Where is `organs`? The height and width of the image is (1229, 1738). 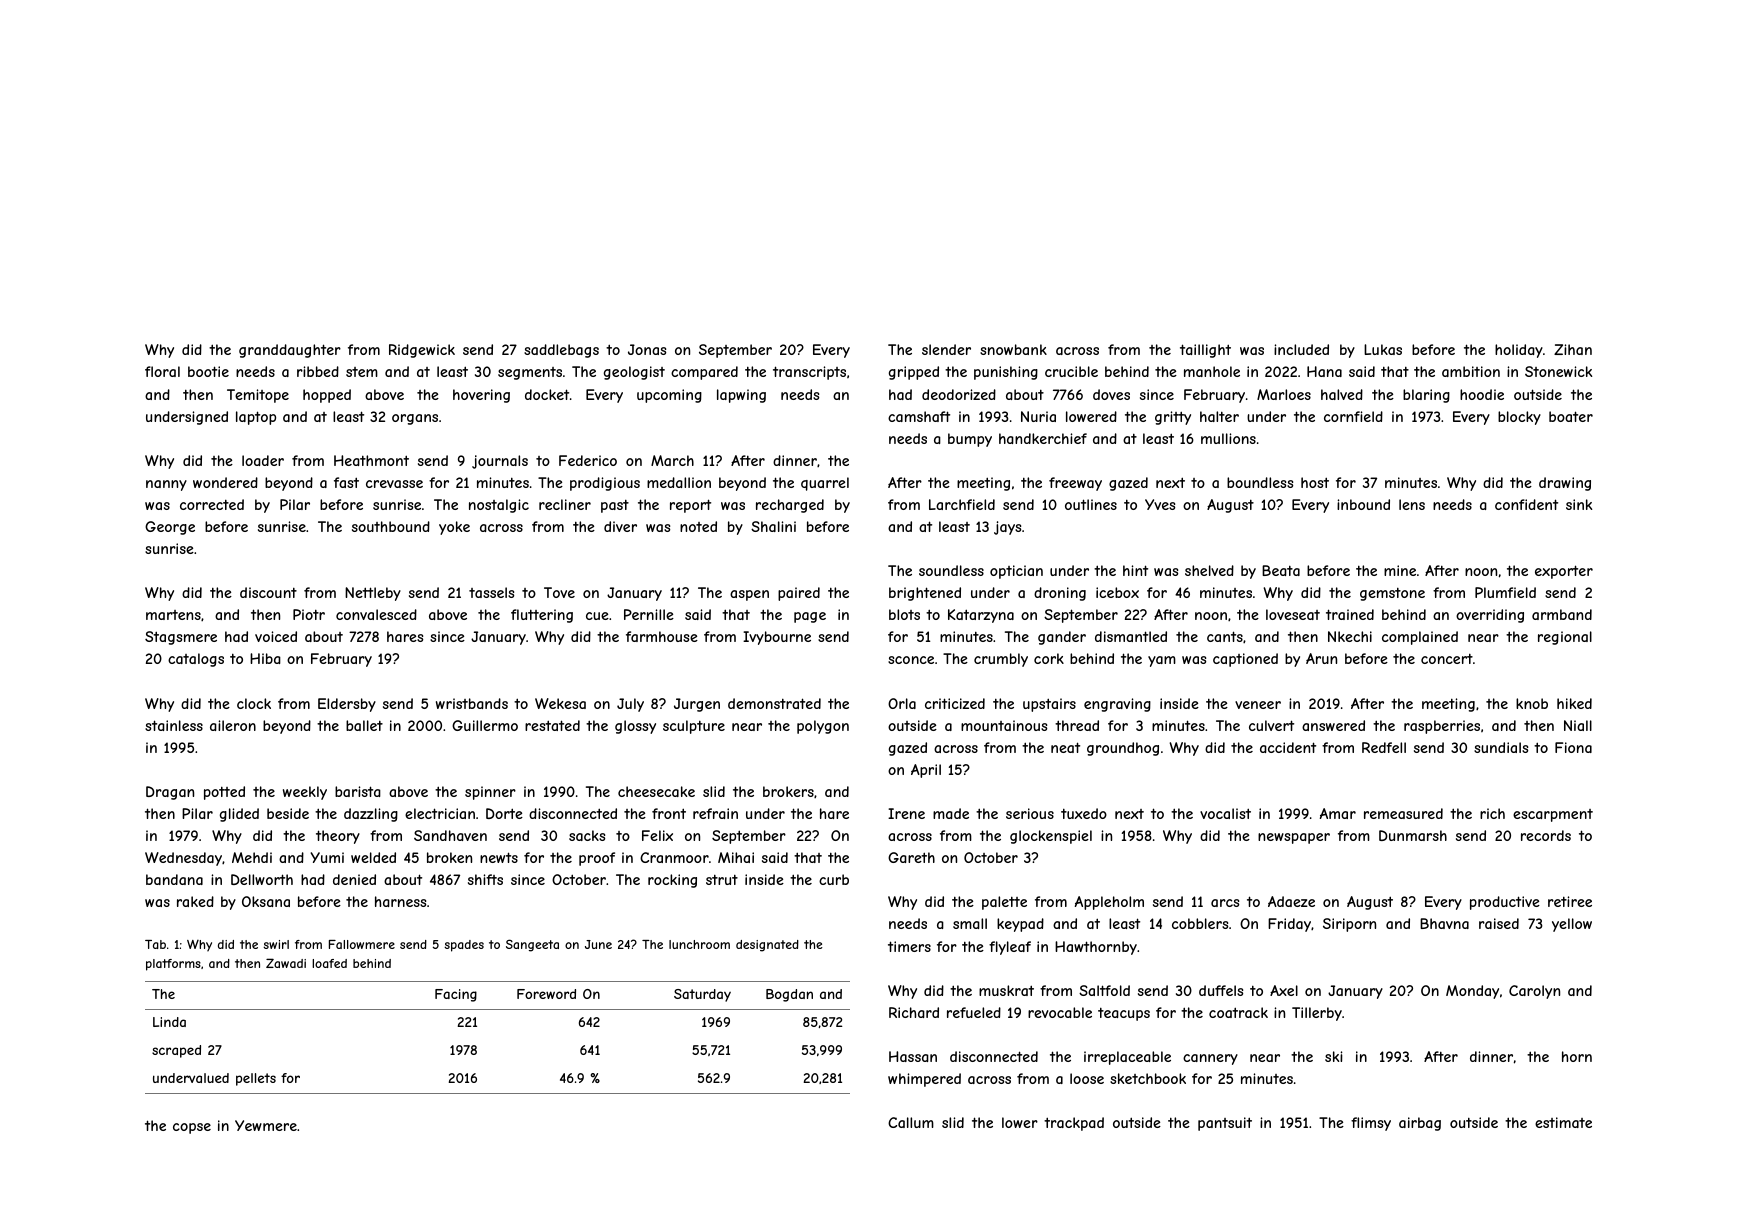 organs is located at coordinates (415, 419).
